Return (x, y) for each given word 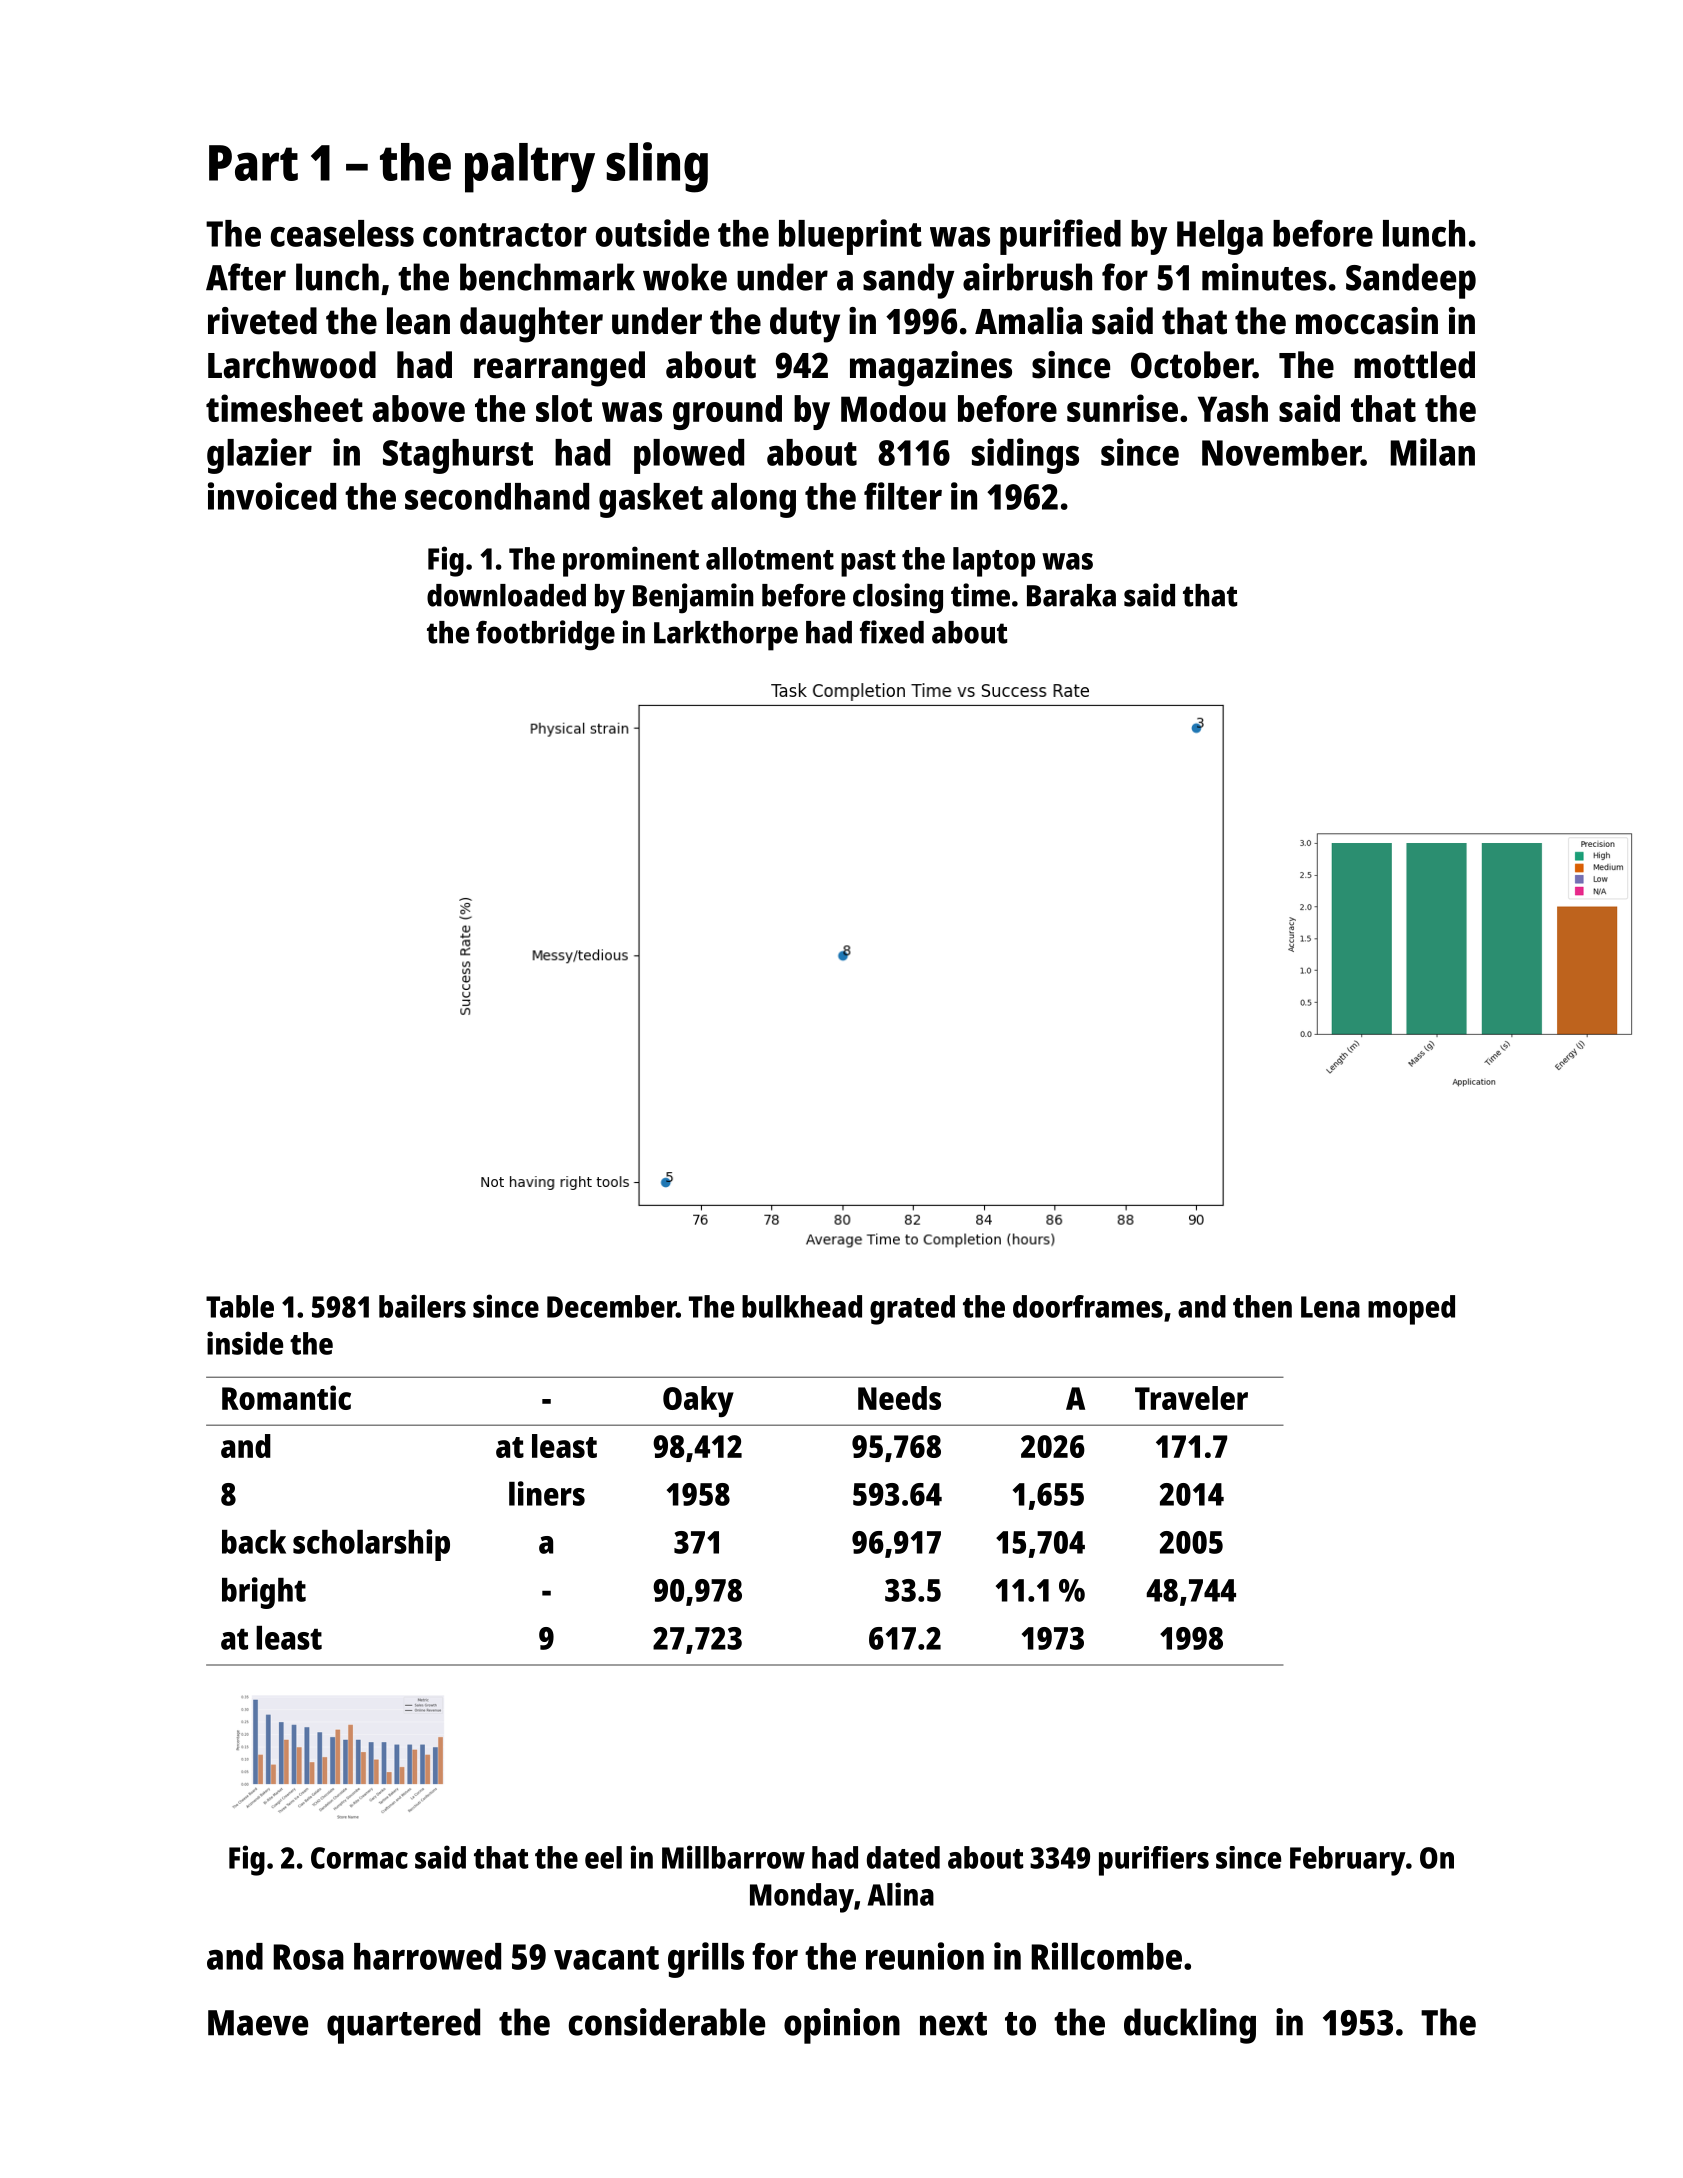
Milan (1432, 452)
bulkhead (802, 1306)
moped (1411, 1310)
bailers (422, 1306)
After (246, 277)
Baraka (1071, 595)
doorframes (1088, 1306)
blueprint (850, 237)
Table (240, 1306)
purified (1060, 237)
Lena (1330, 1307)
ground (727, 412)
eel (603, 1857)
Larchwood (292, 365)
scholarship (371, 1545)
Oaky (698, 1401)
